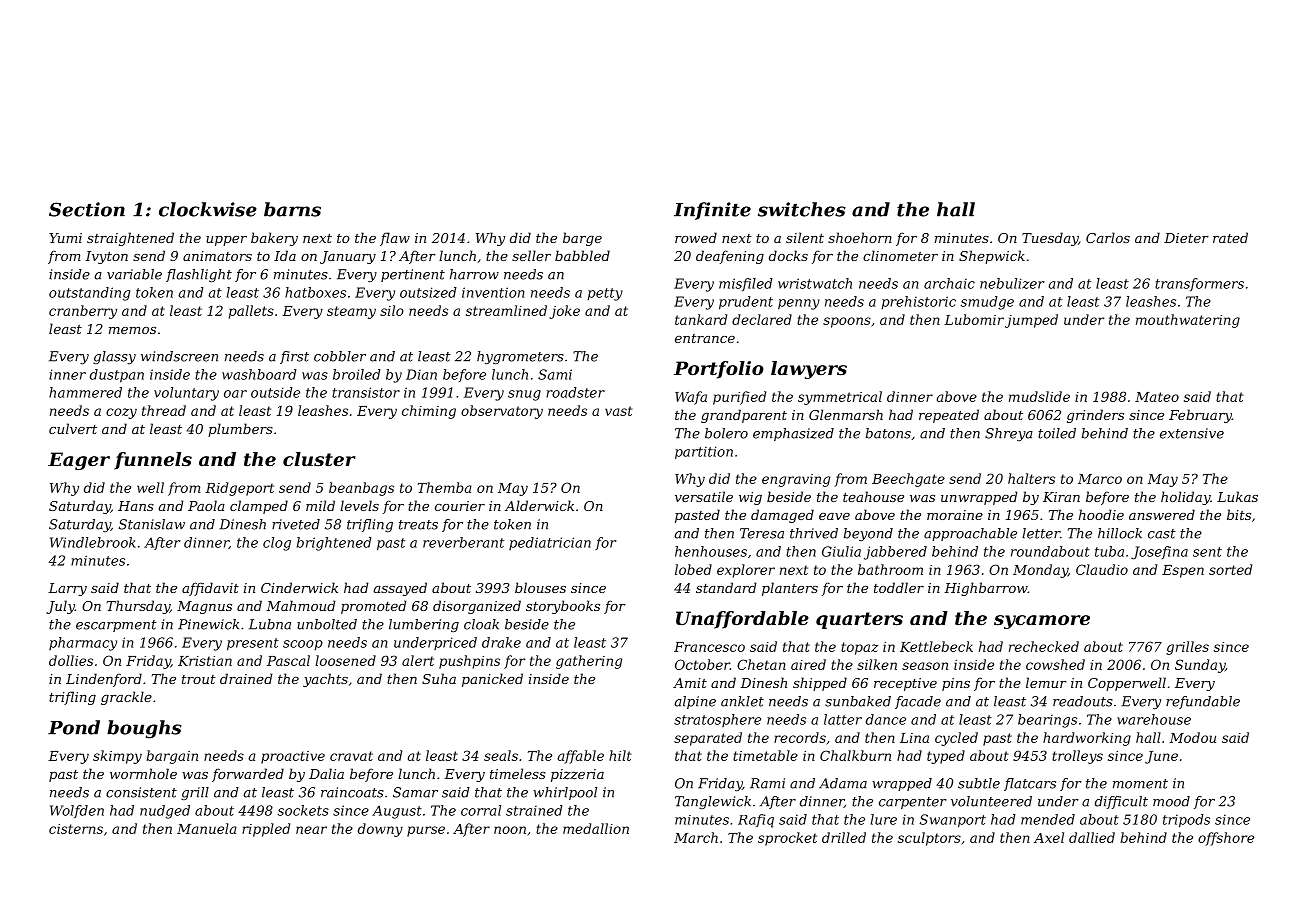 The image size is (1308, 924). What do you see at coordinates (266, 830) in the page?
I see `rippled` at bounding box center [266, 830].
